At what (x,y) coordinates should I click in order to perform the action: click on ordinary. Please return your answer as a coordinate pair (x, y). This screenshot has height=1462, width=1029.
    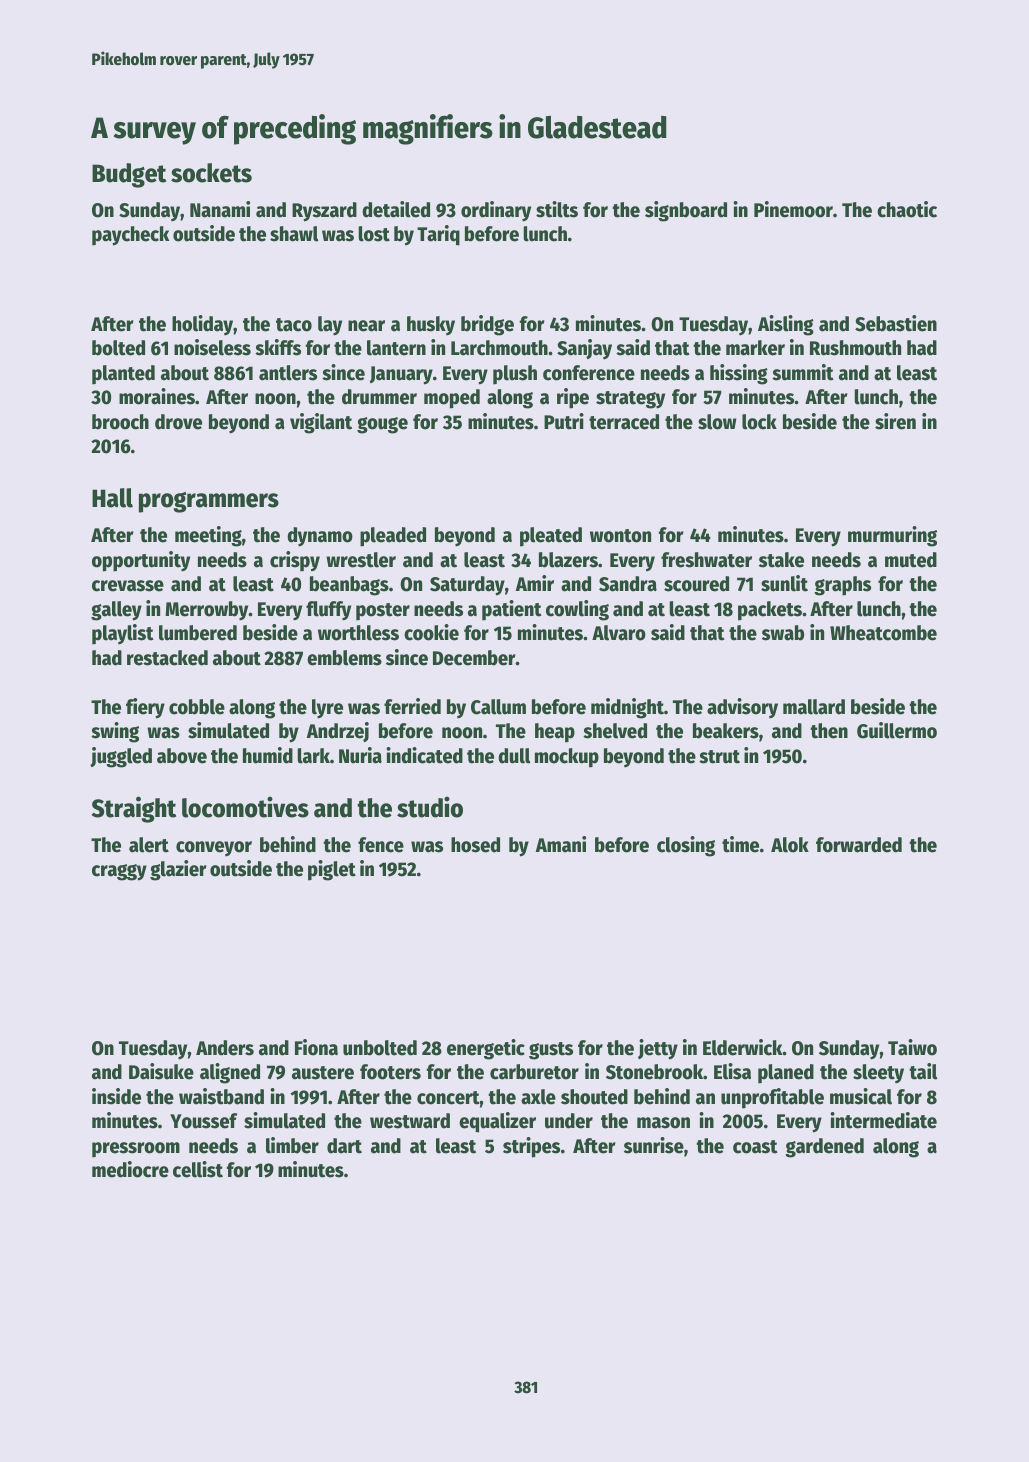
    Looking at the image, I should click on (496, 211).
